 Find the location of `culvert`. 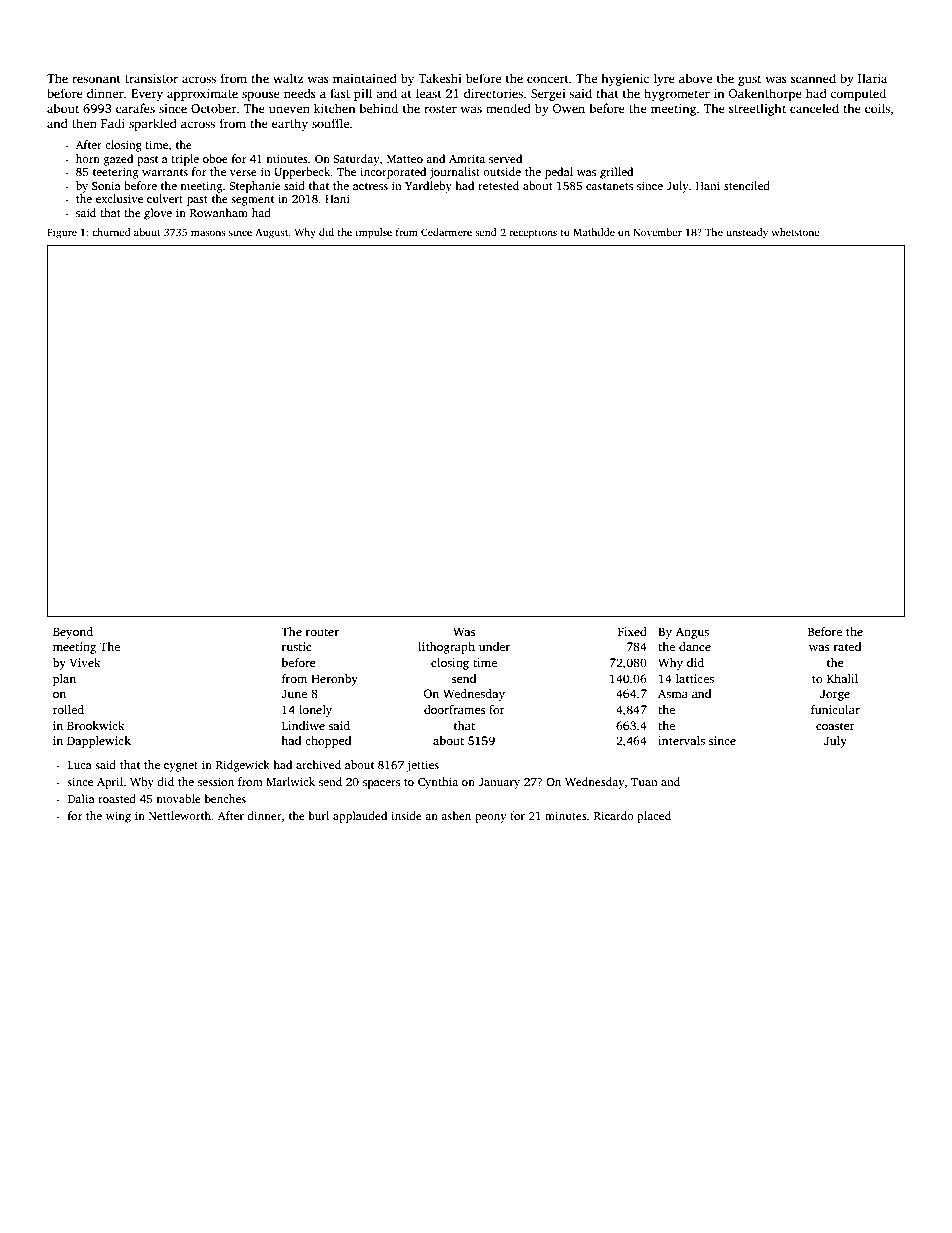

culvert is located at coordinates (165, 198).
